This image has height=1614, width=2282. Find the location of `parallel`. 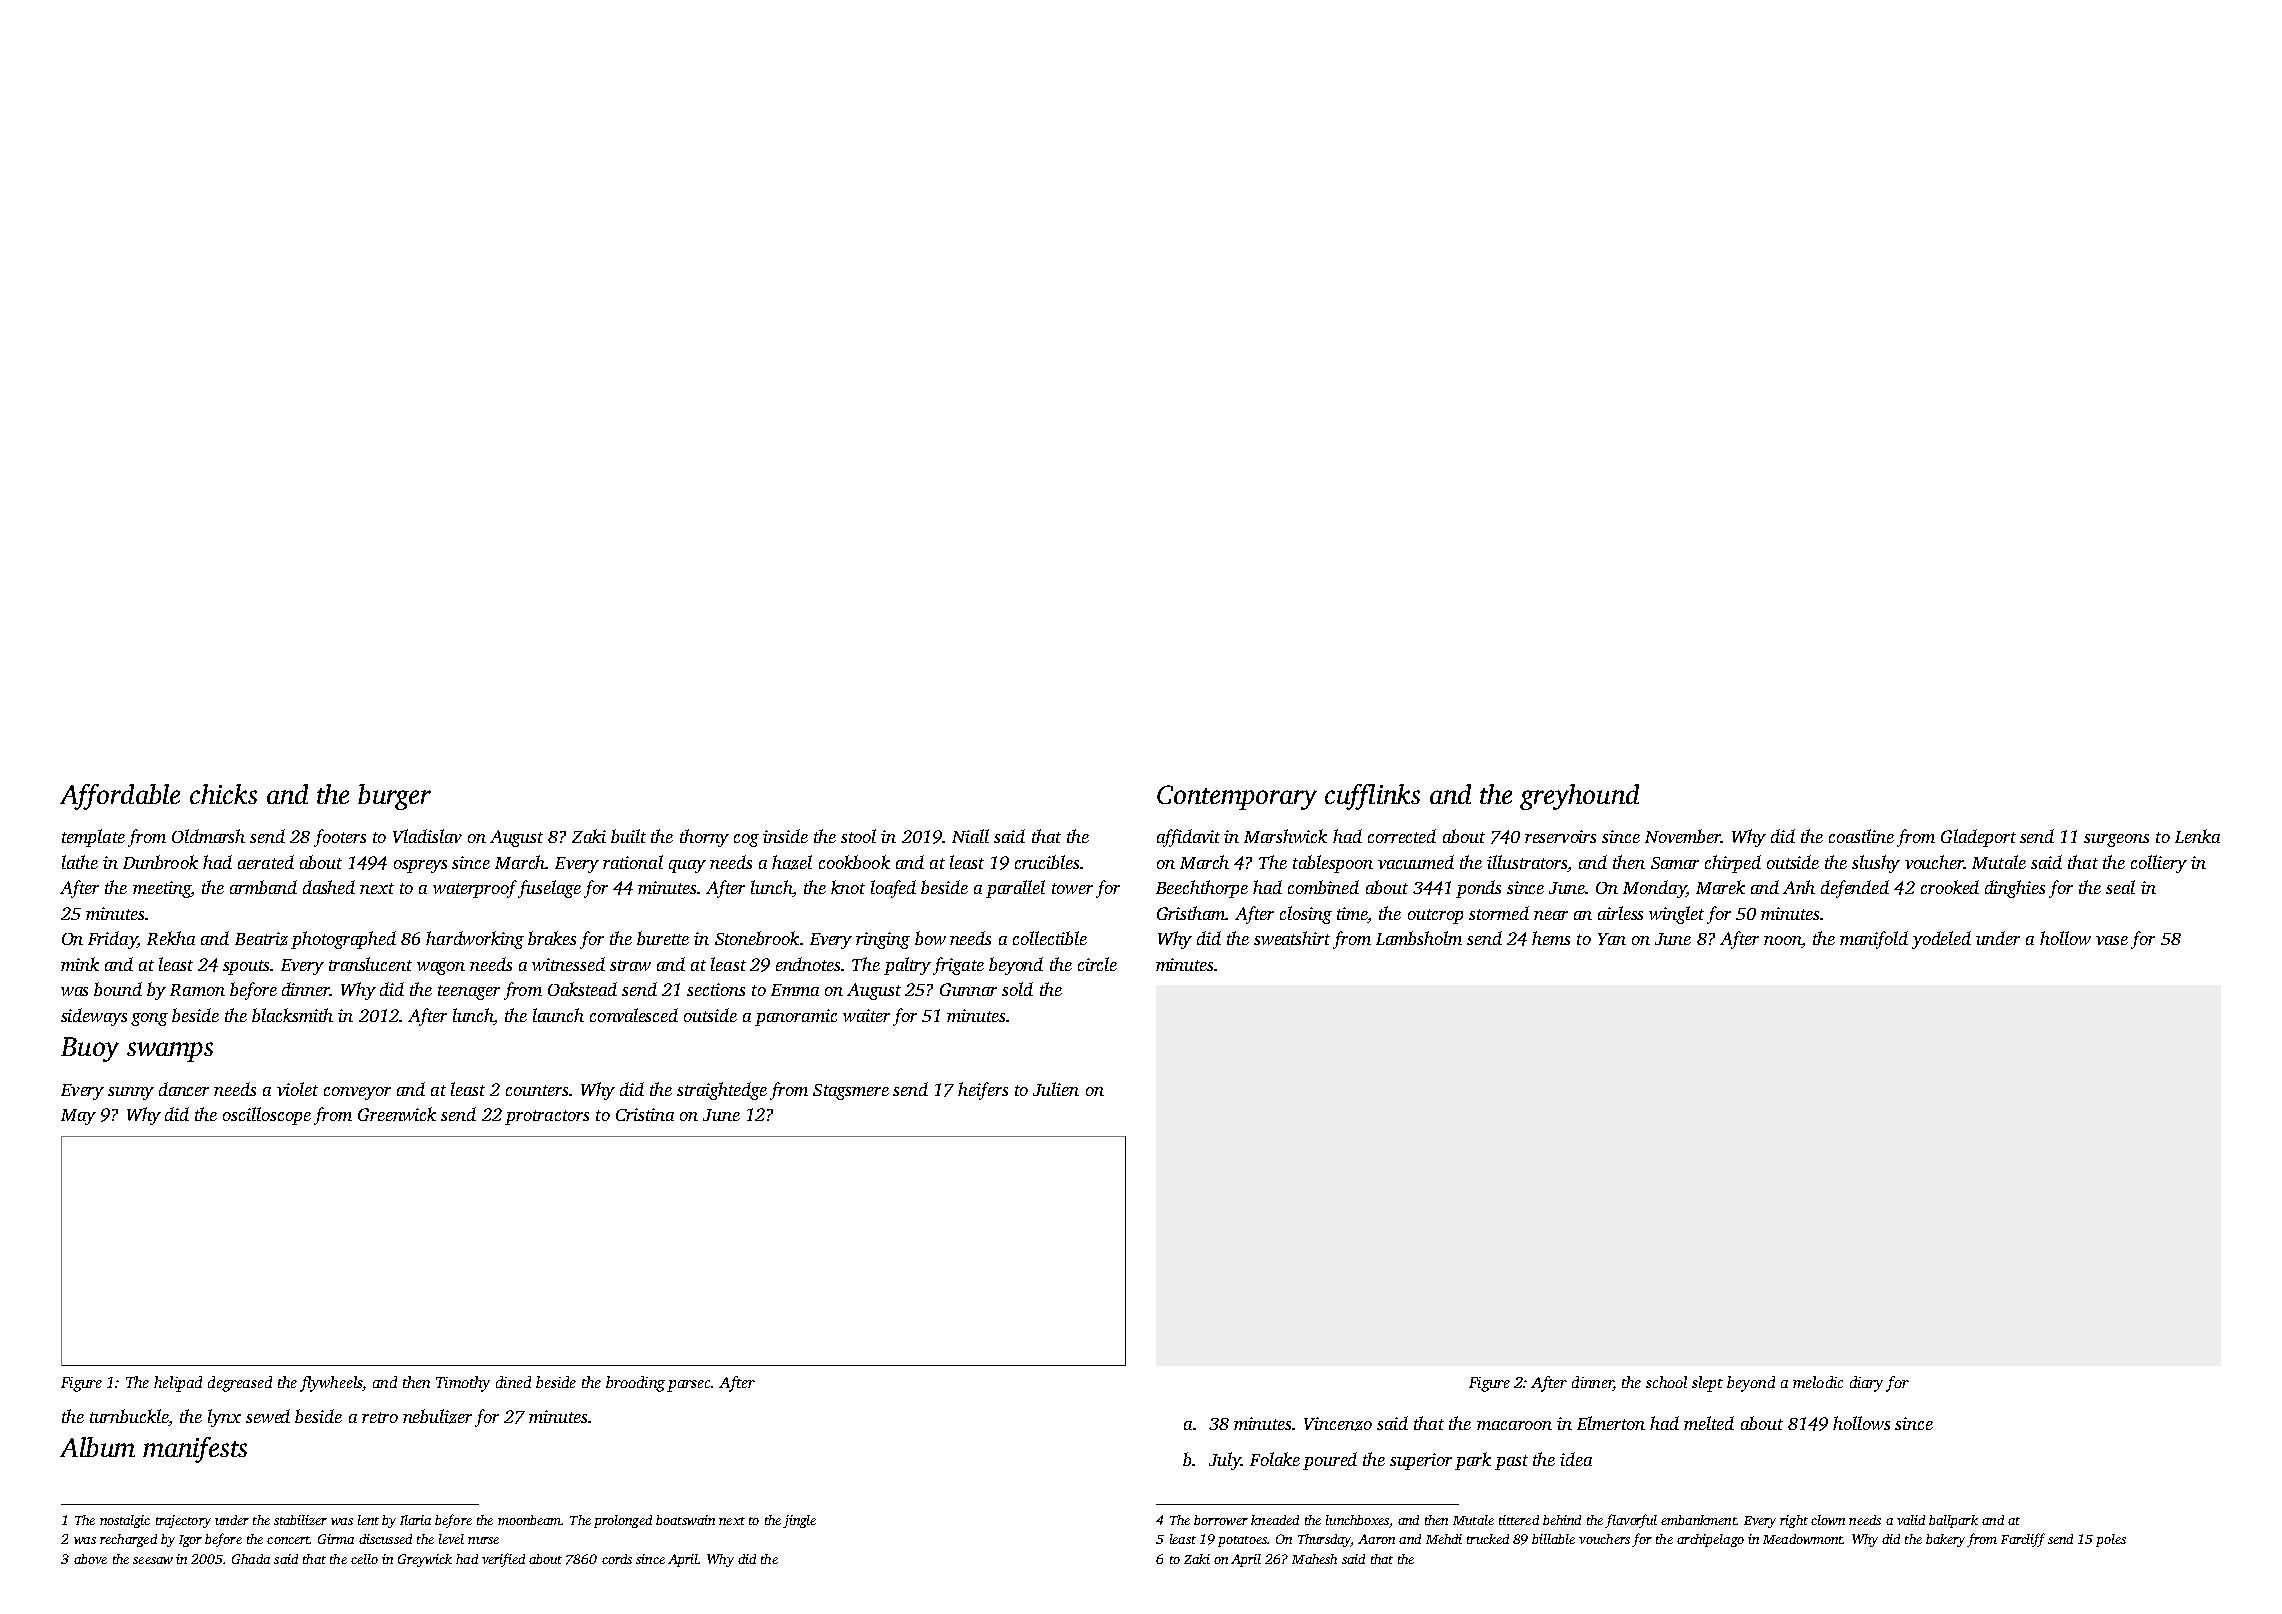

parallel is located at coordinates (1015, 889).
